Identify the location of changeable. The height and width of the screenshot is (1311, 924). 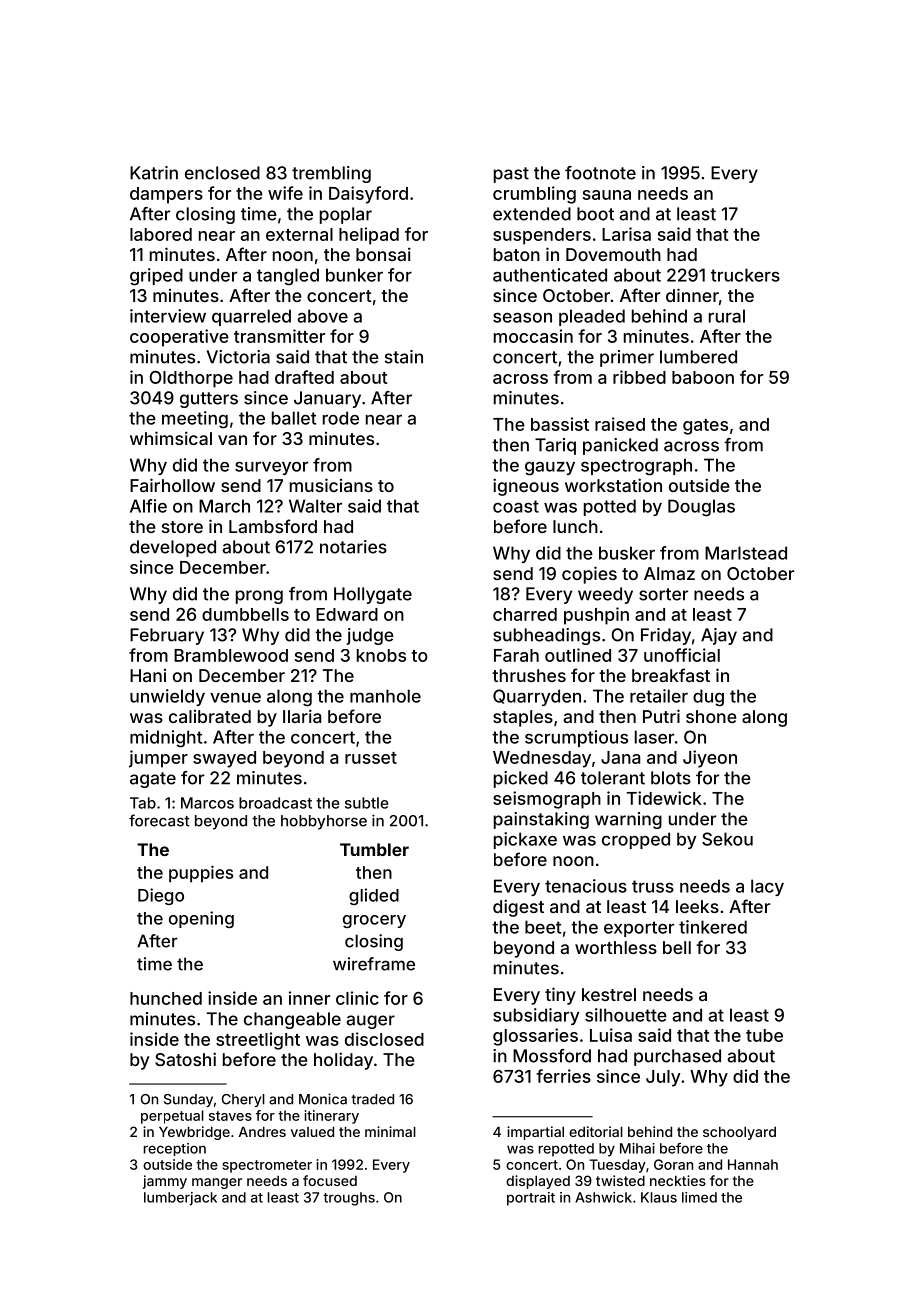
(292, 1020).
